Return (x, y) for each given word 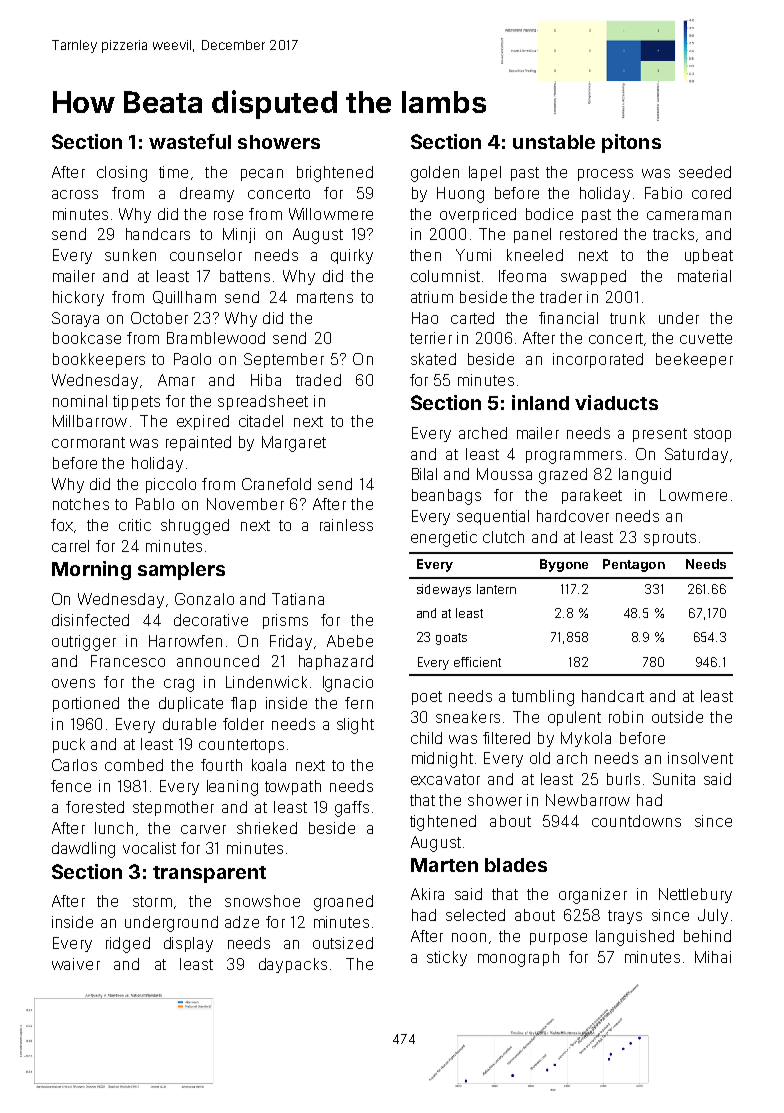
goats (451, 639)
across (75, 194)
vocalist (149, 848)
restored (588, 234)
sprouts (670, 539)
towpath (293, 787)
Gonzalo (204, 599)
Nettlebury (695, 895)
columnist (445, 276)
